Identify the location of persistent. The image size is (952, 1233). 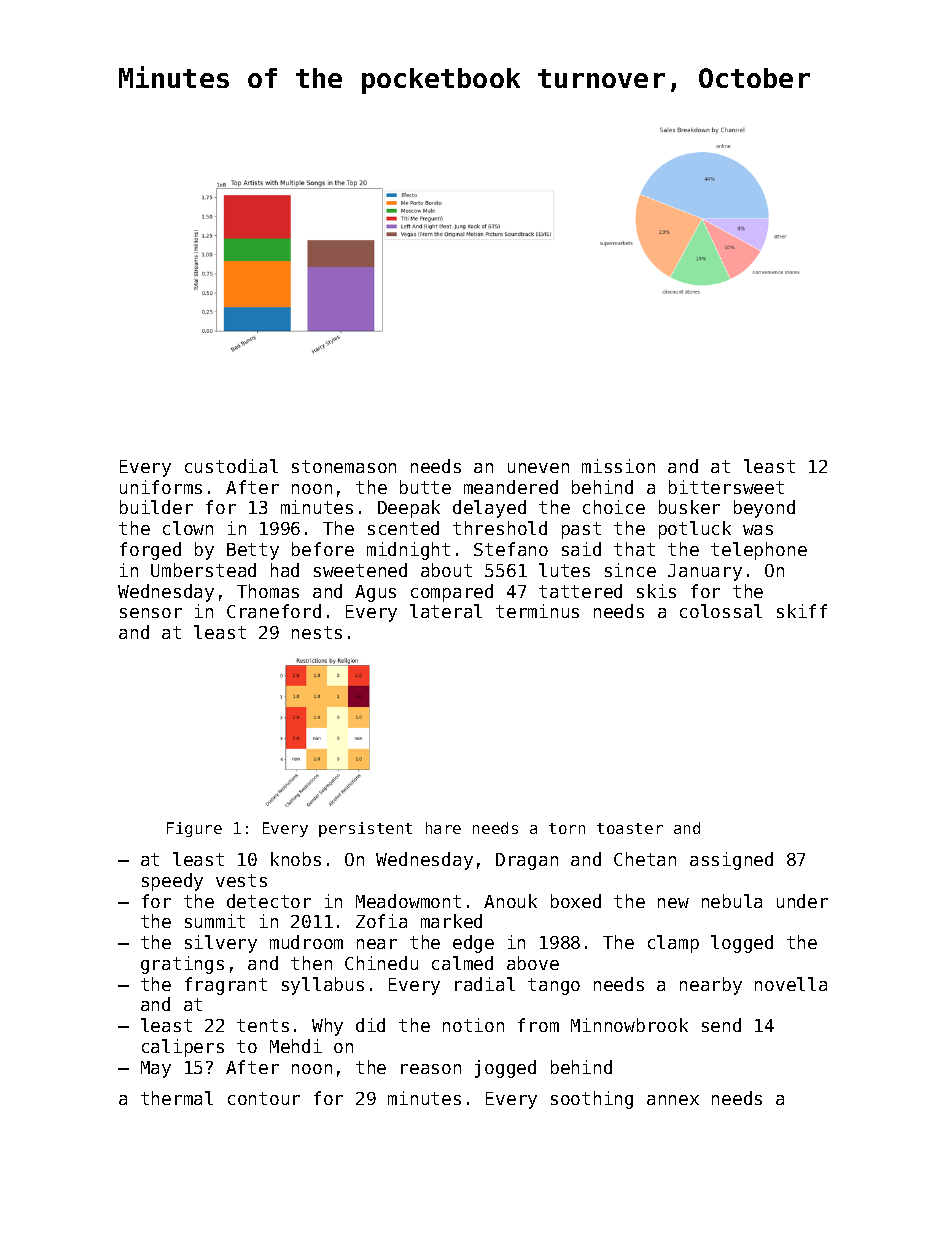
(365, 829).
